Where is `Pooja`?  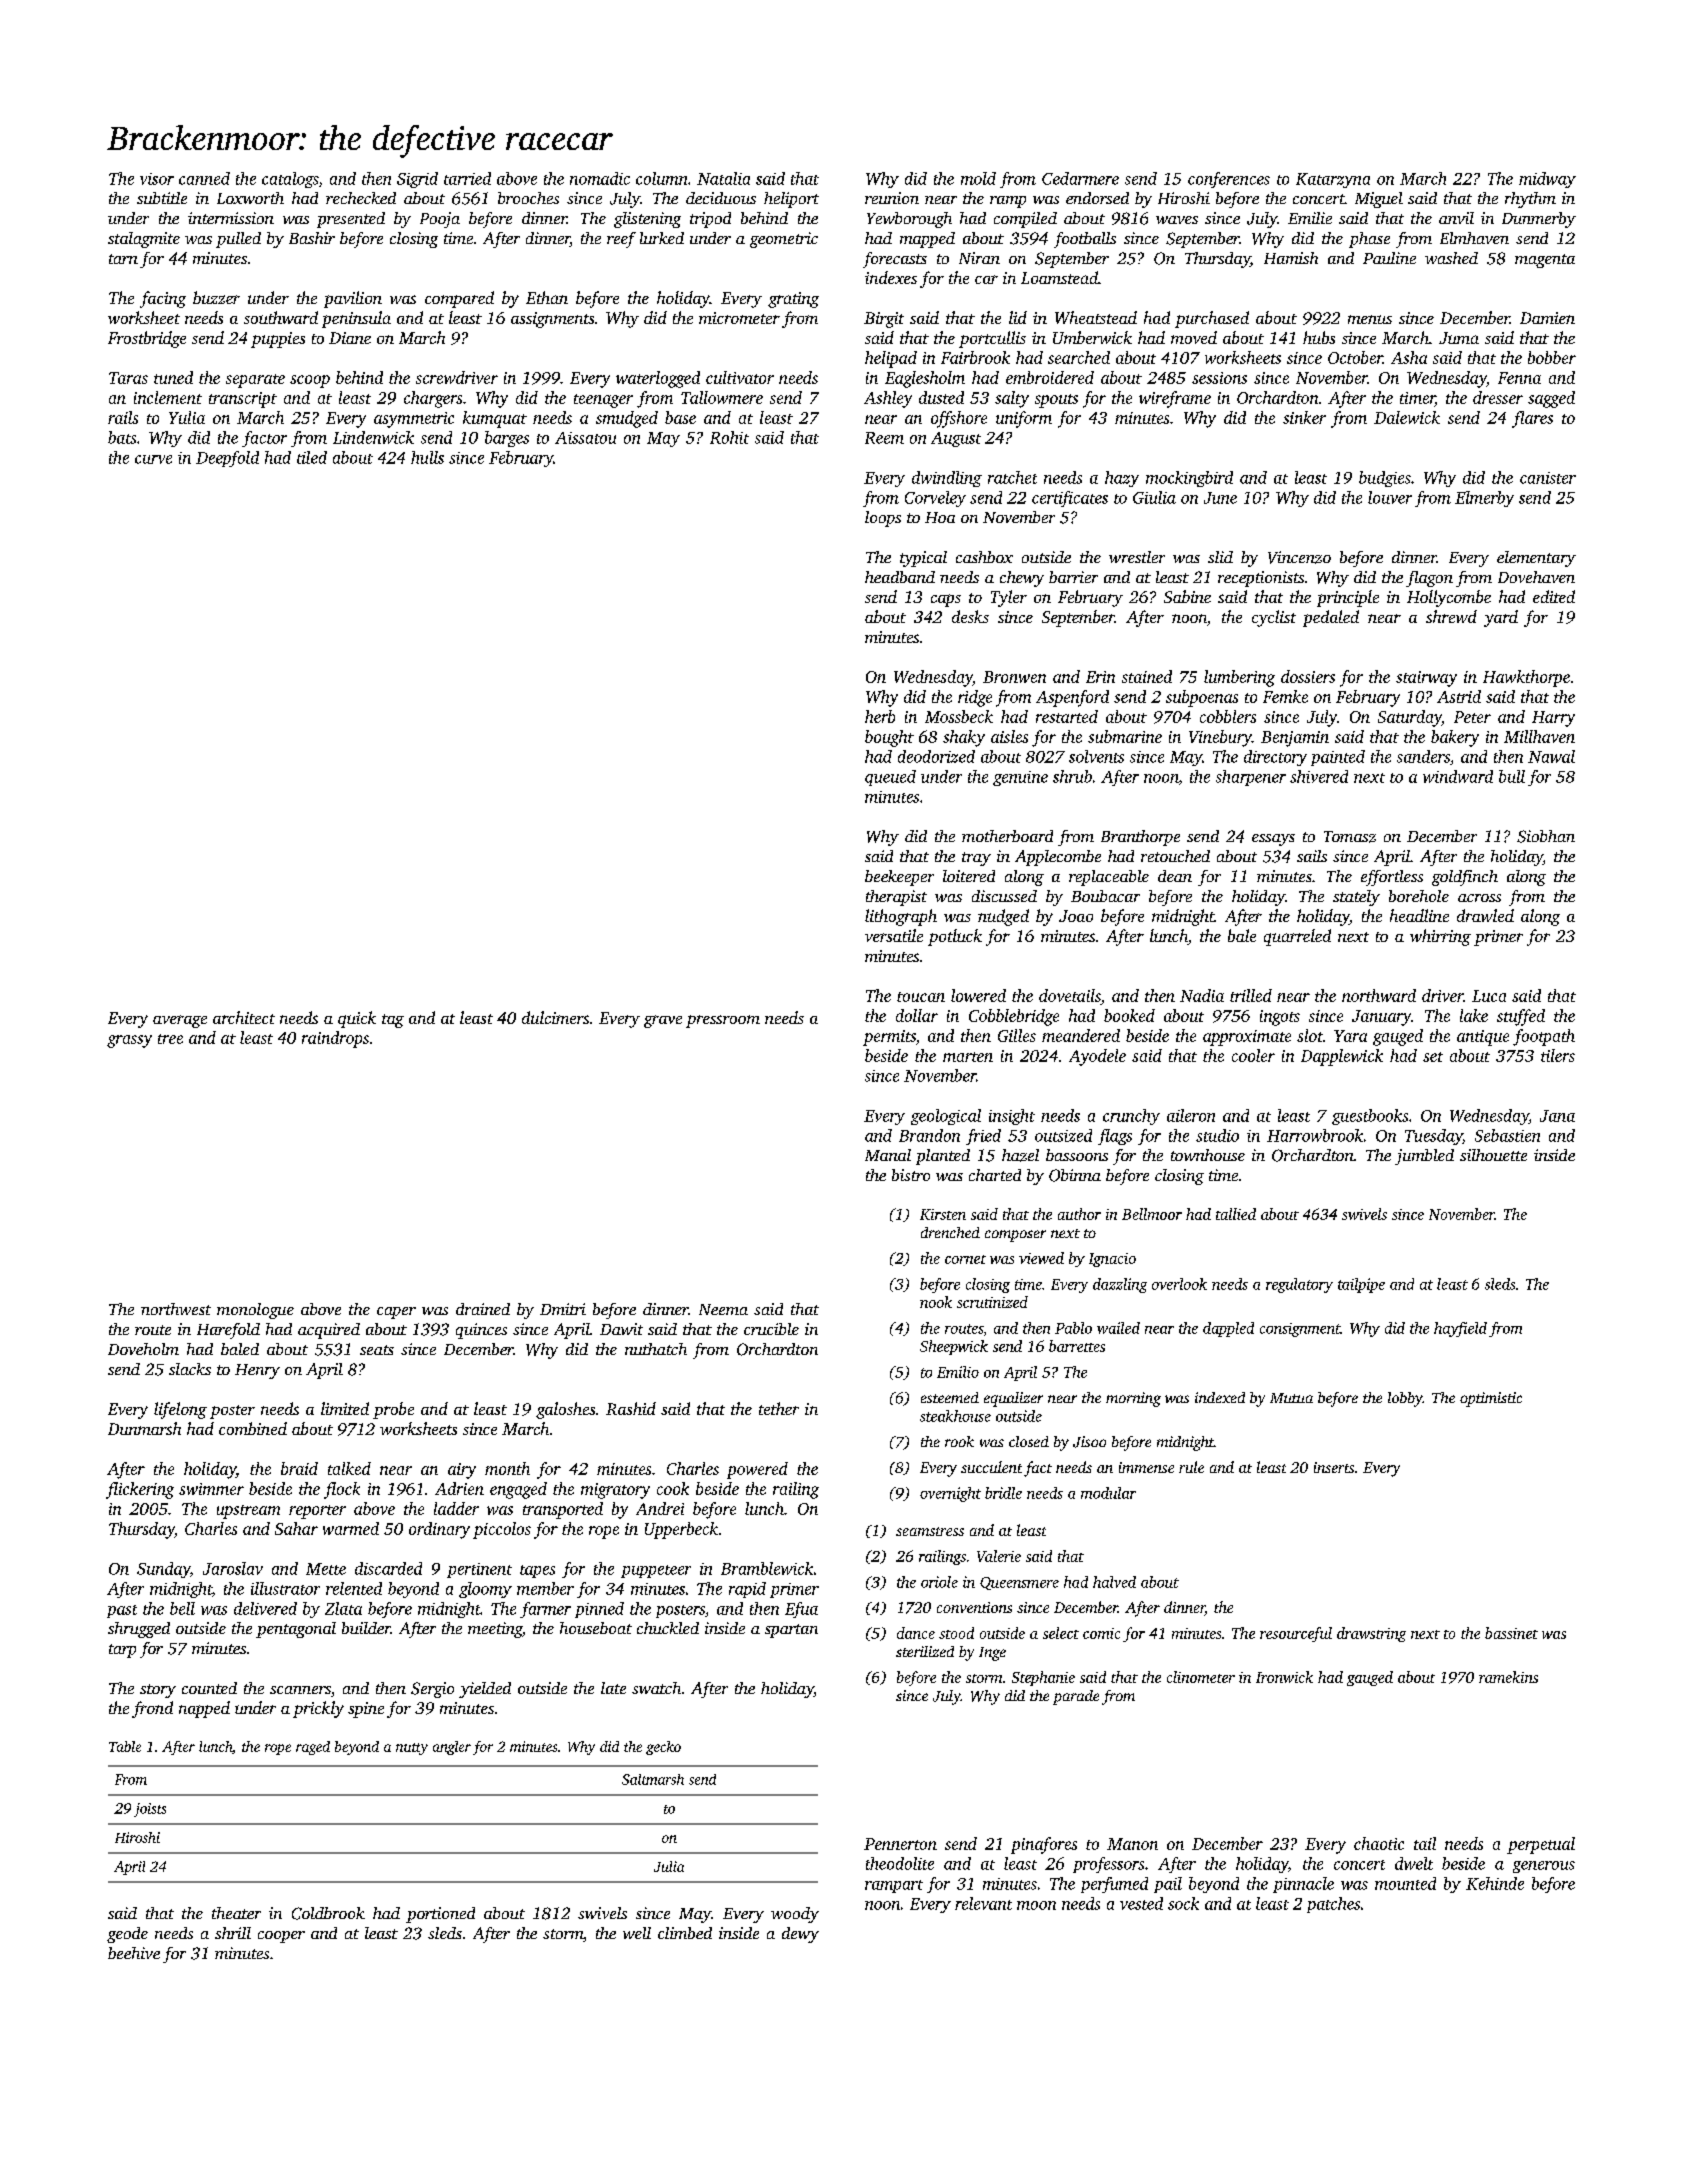 Pooja is located at coordinates (440, 220).
